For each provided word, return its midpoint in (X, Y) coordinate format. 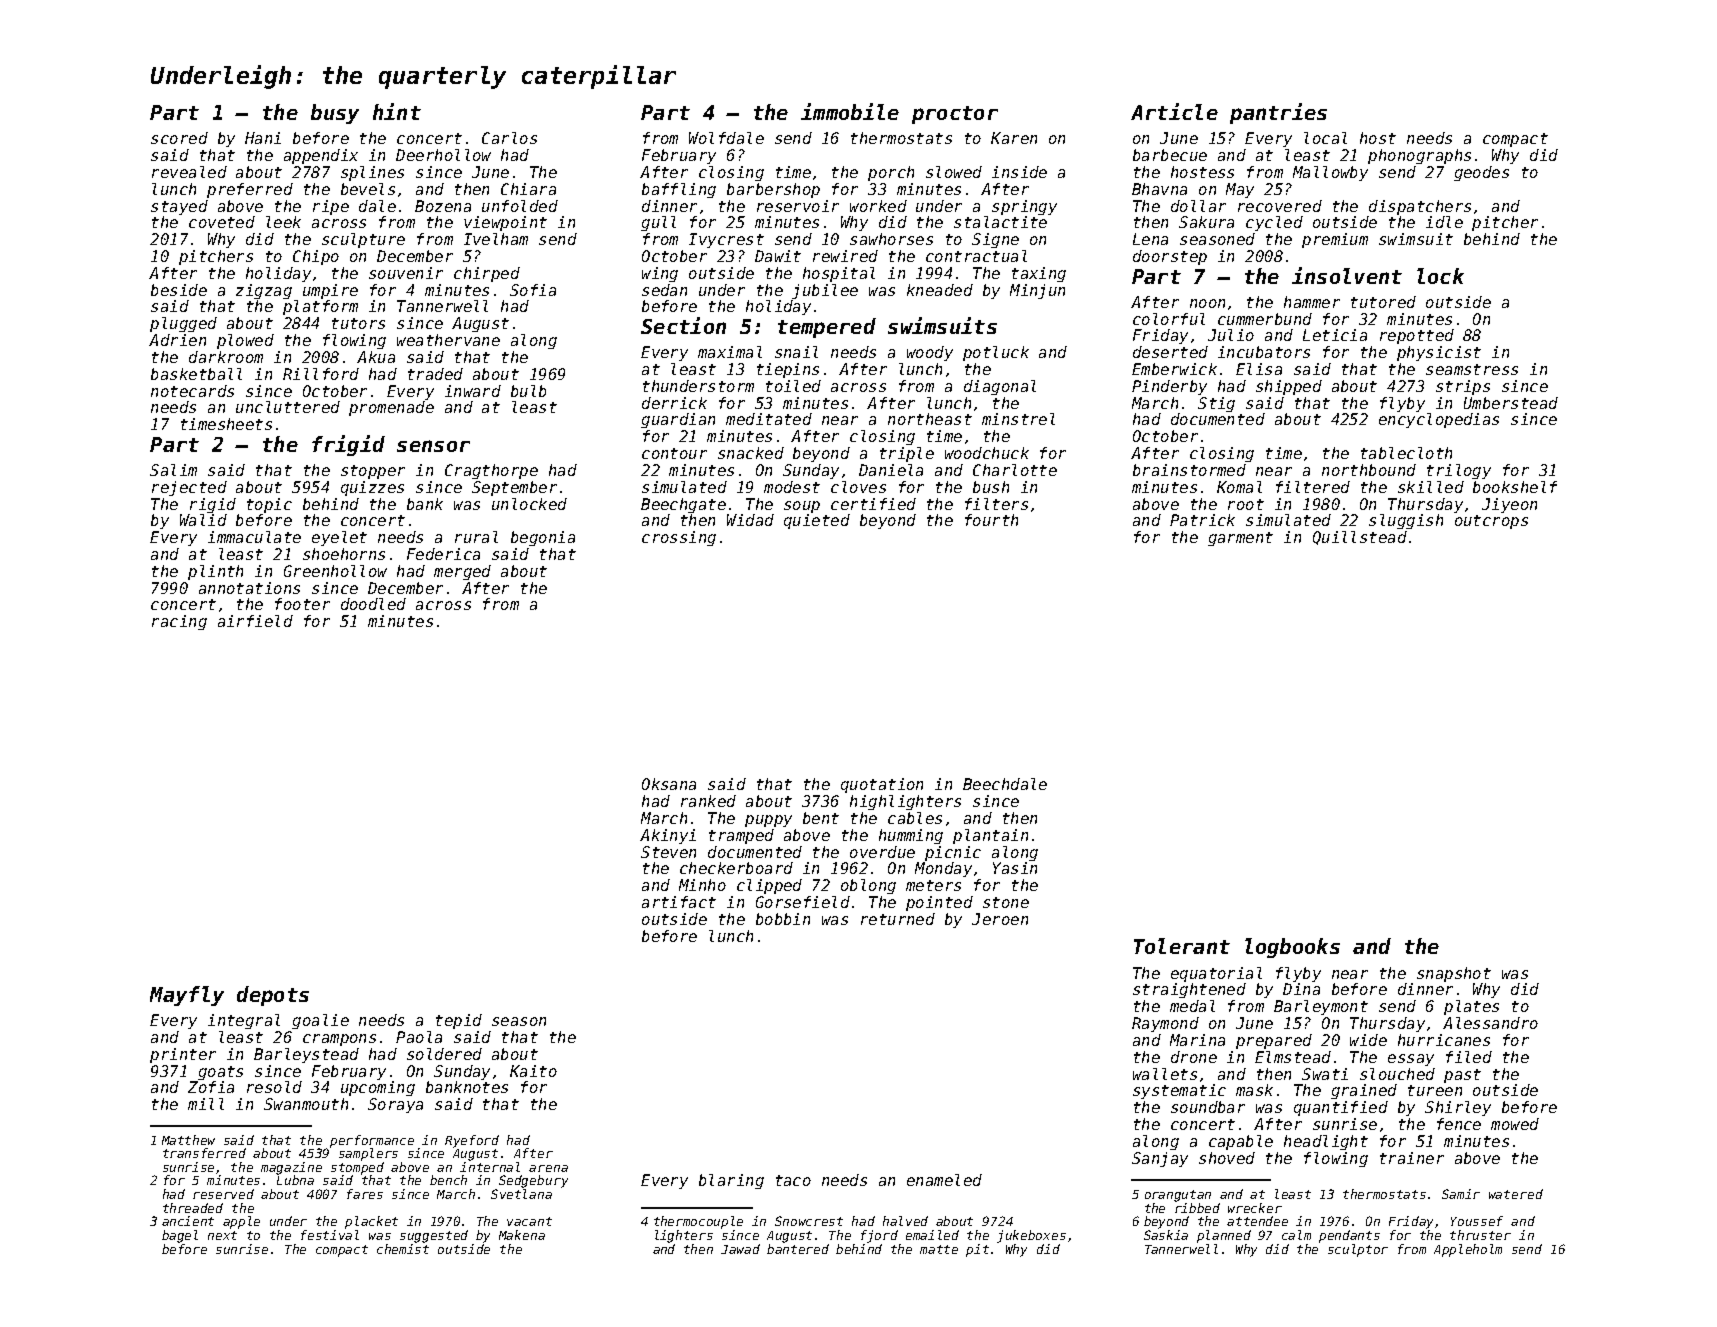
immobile (850, 111)
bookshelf (1515, 487)
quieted (817, 521)
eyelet (339, 538)
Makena (522, 1235)
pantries (1278, 113)
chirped (487, 274)
